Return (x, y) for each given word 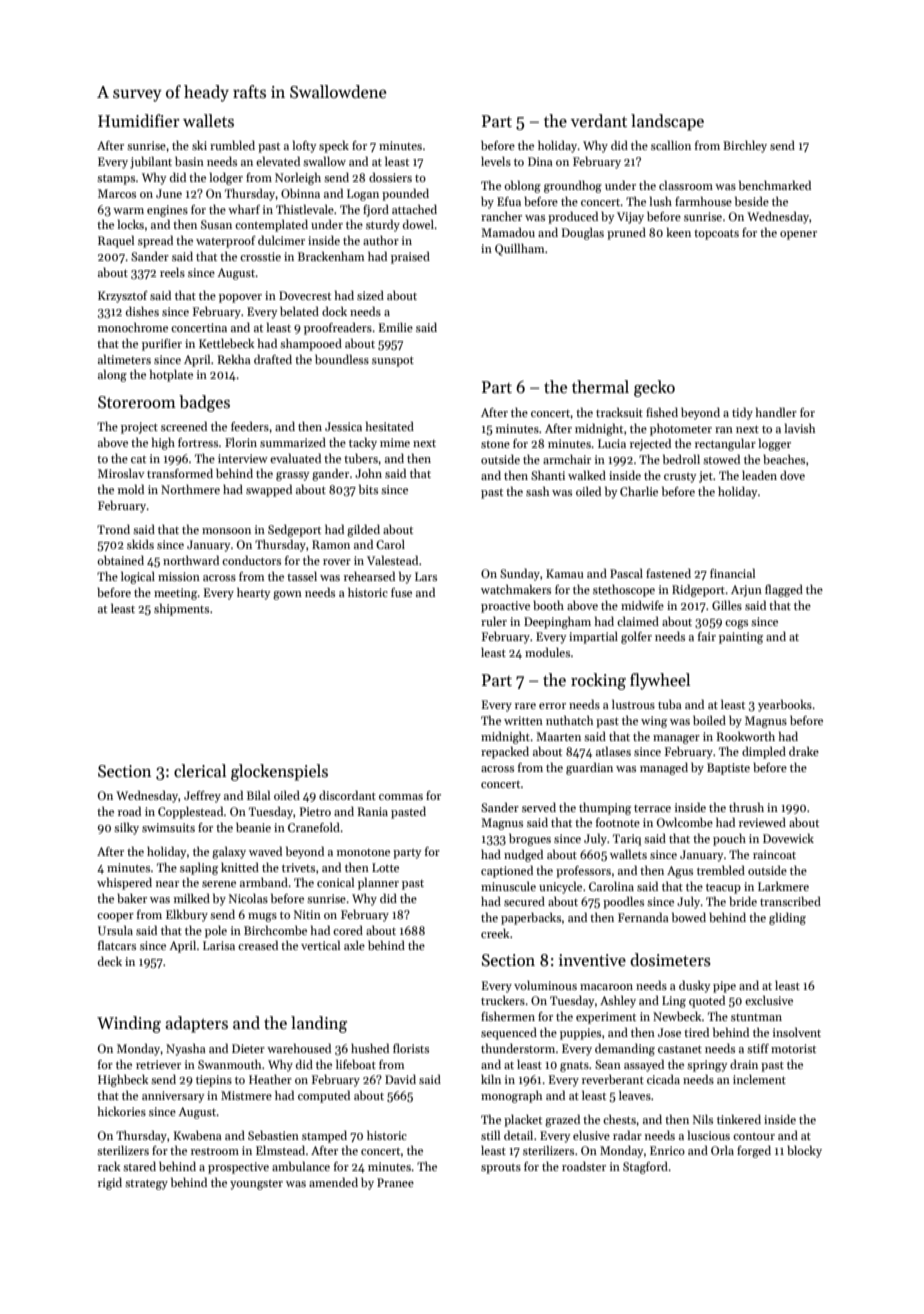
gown (287, 595)
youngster (256, 1185)
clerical (200, 771)
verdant (599, 121)
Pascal (626, 573)
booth (548, 605)
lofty (304, 146)
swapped (269, 490)
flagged (784, 590)
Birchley (745, 147)
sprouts (501, 1169)
